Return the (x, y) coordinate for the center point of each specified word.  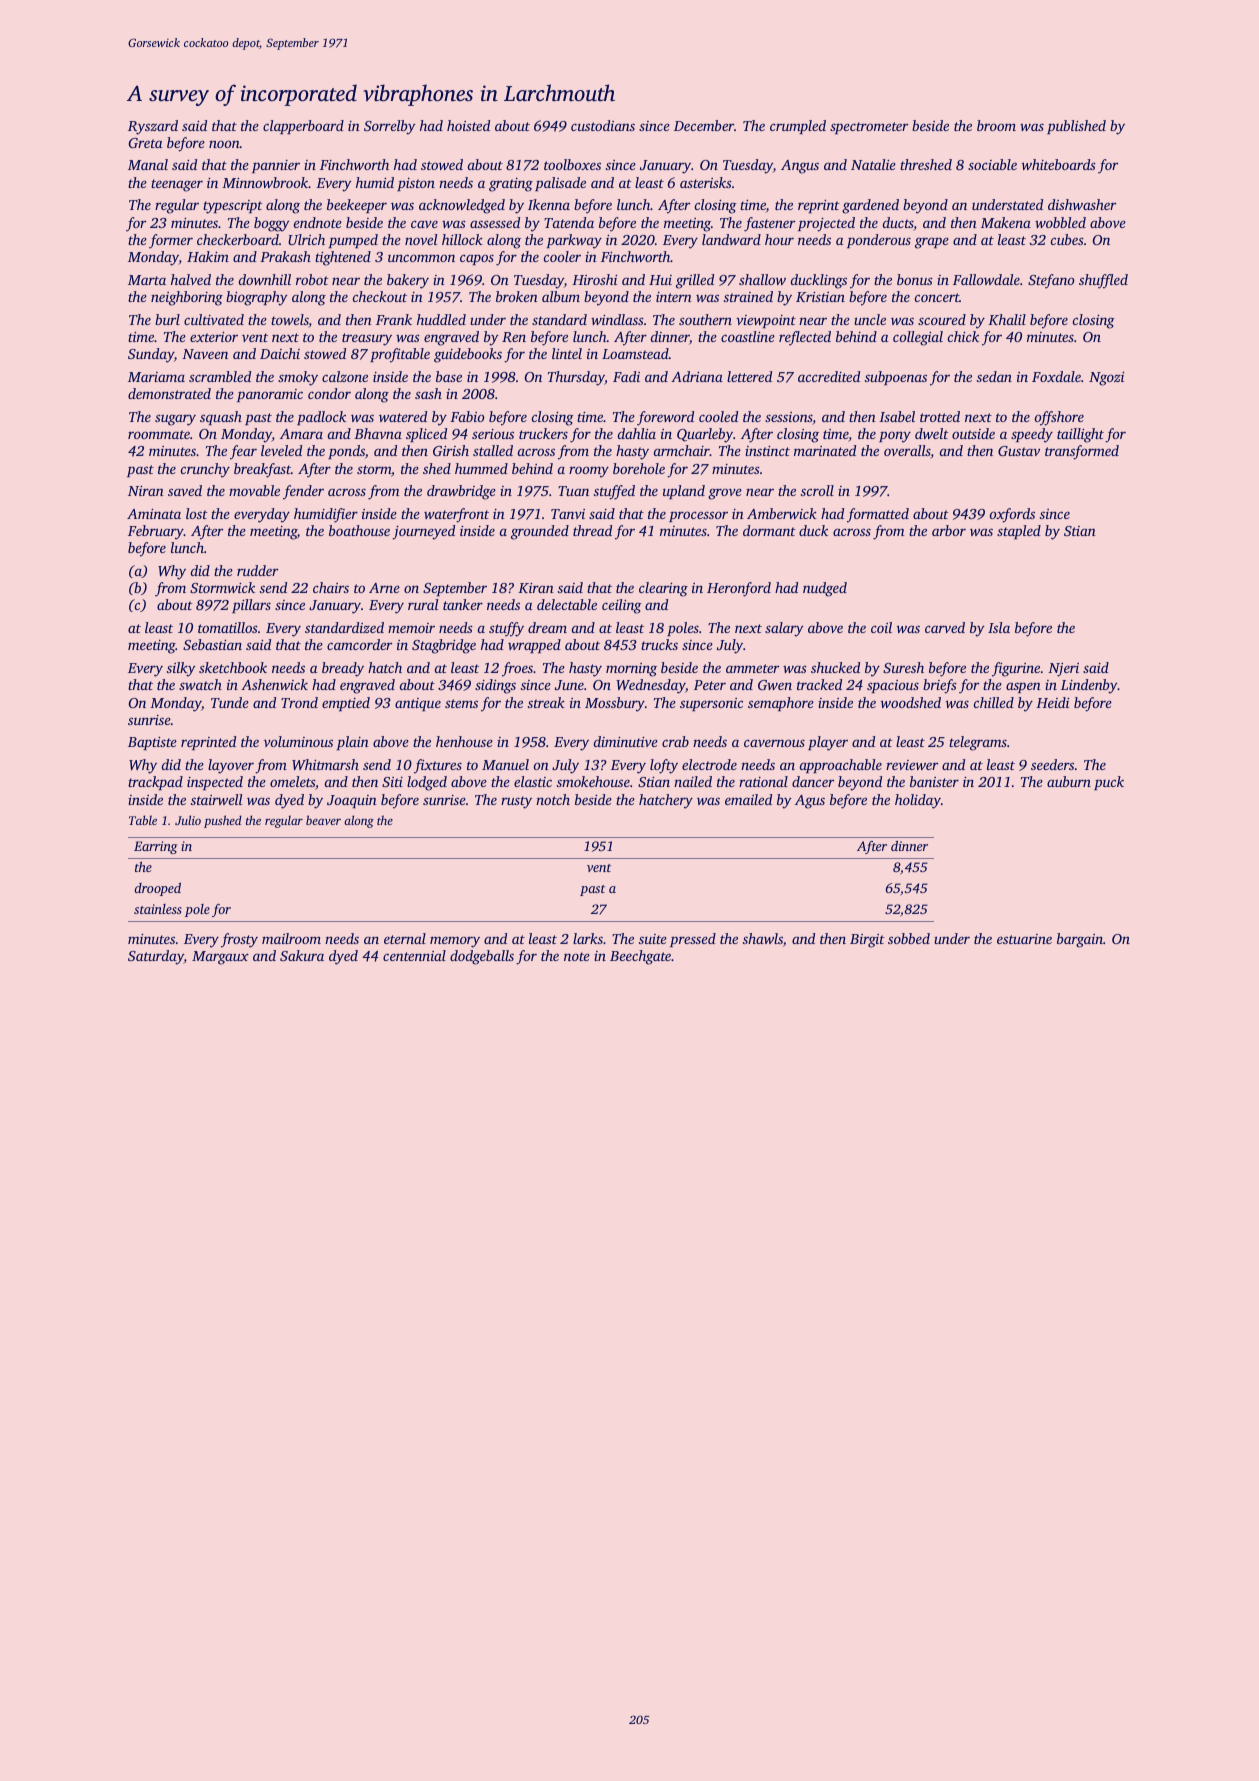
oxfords (1012, 515)
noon (224, 144)
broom (996, 125)
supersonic (711, 704)
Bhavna (378, 433)
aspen (1023, 687)
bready (343, 669)
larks (588, 938)
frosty (239, 940)
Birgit (867, 941)
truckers (543, 433)
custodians (603, 125)
